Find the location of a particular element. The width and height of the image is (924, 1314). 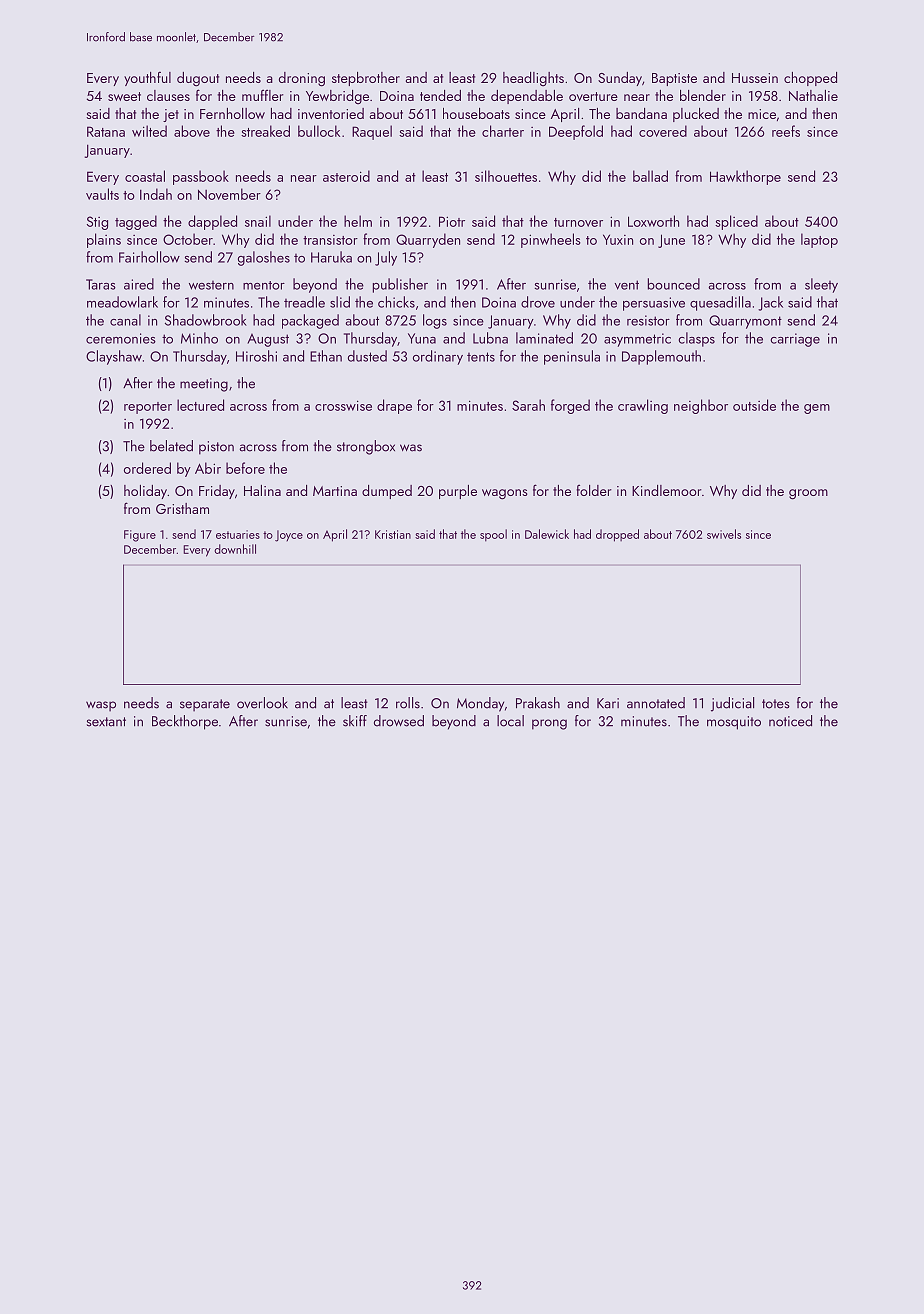

drape is located at coordinates (394, 406).
